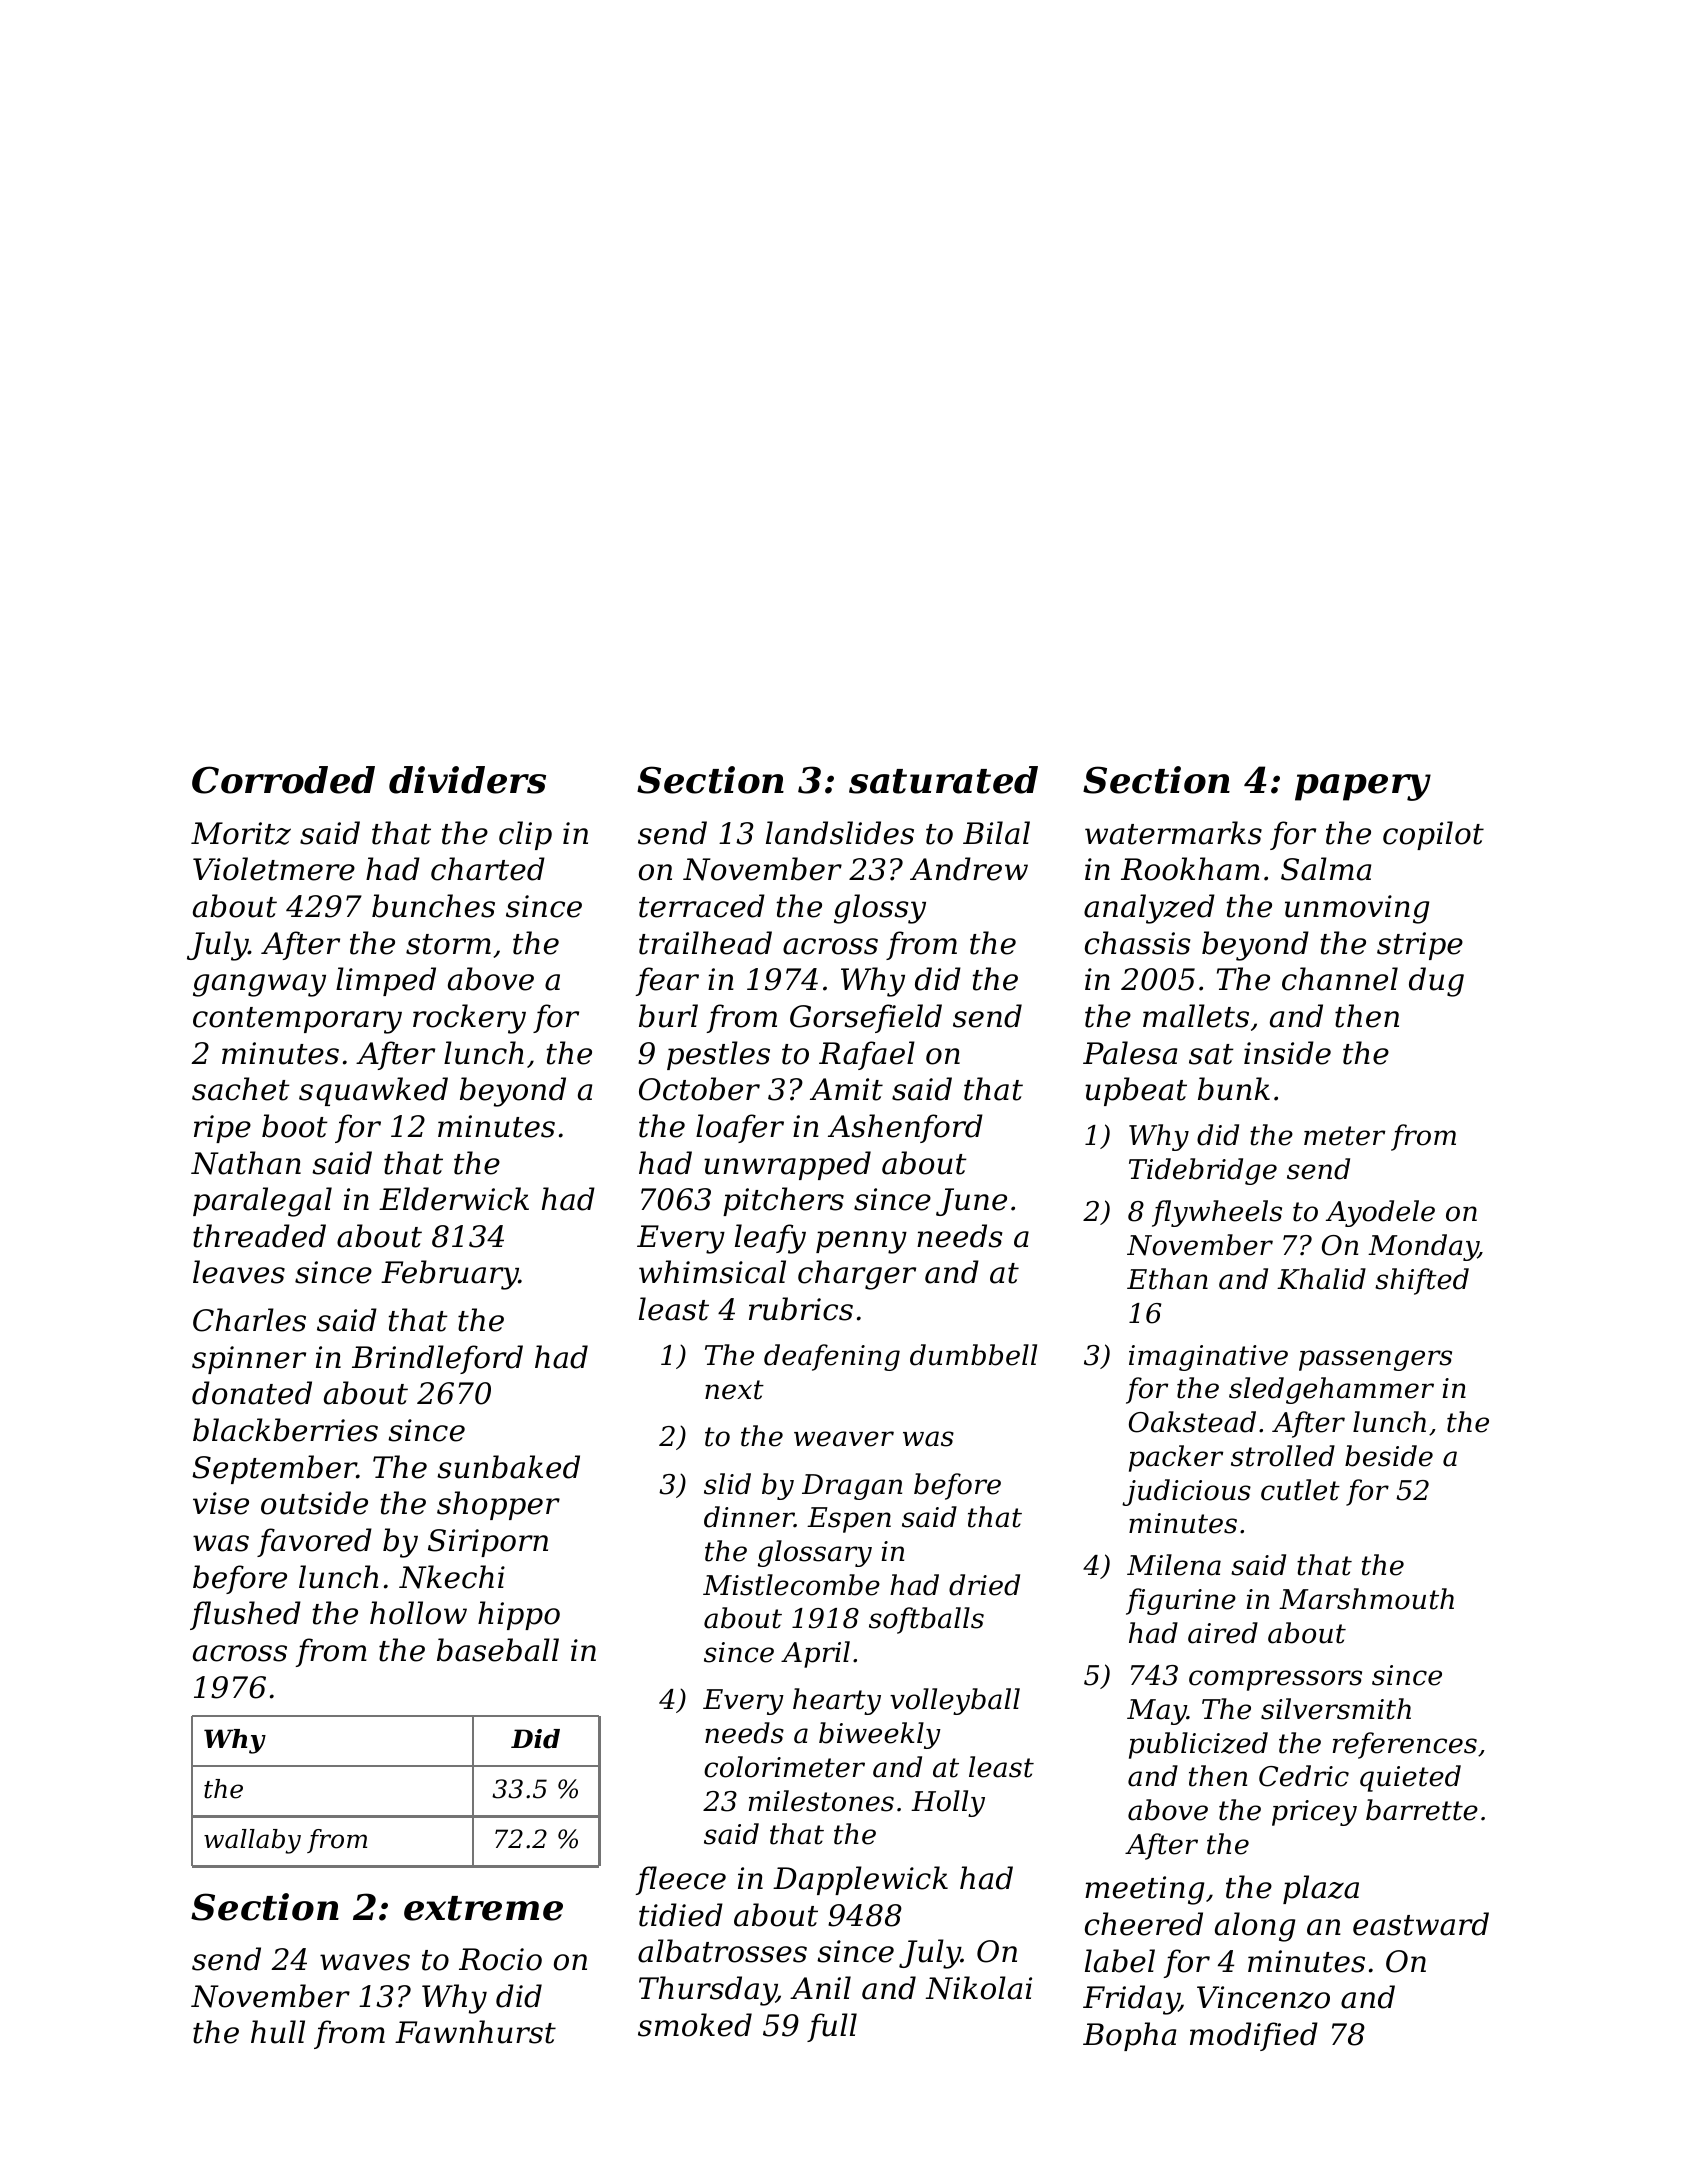 This screenshot has height=2178, width=1683. I want to click on sledgehammer, so click(1331, 1390).
